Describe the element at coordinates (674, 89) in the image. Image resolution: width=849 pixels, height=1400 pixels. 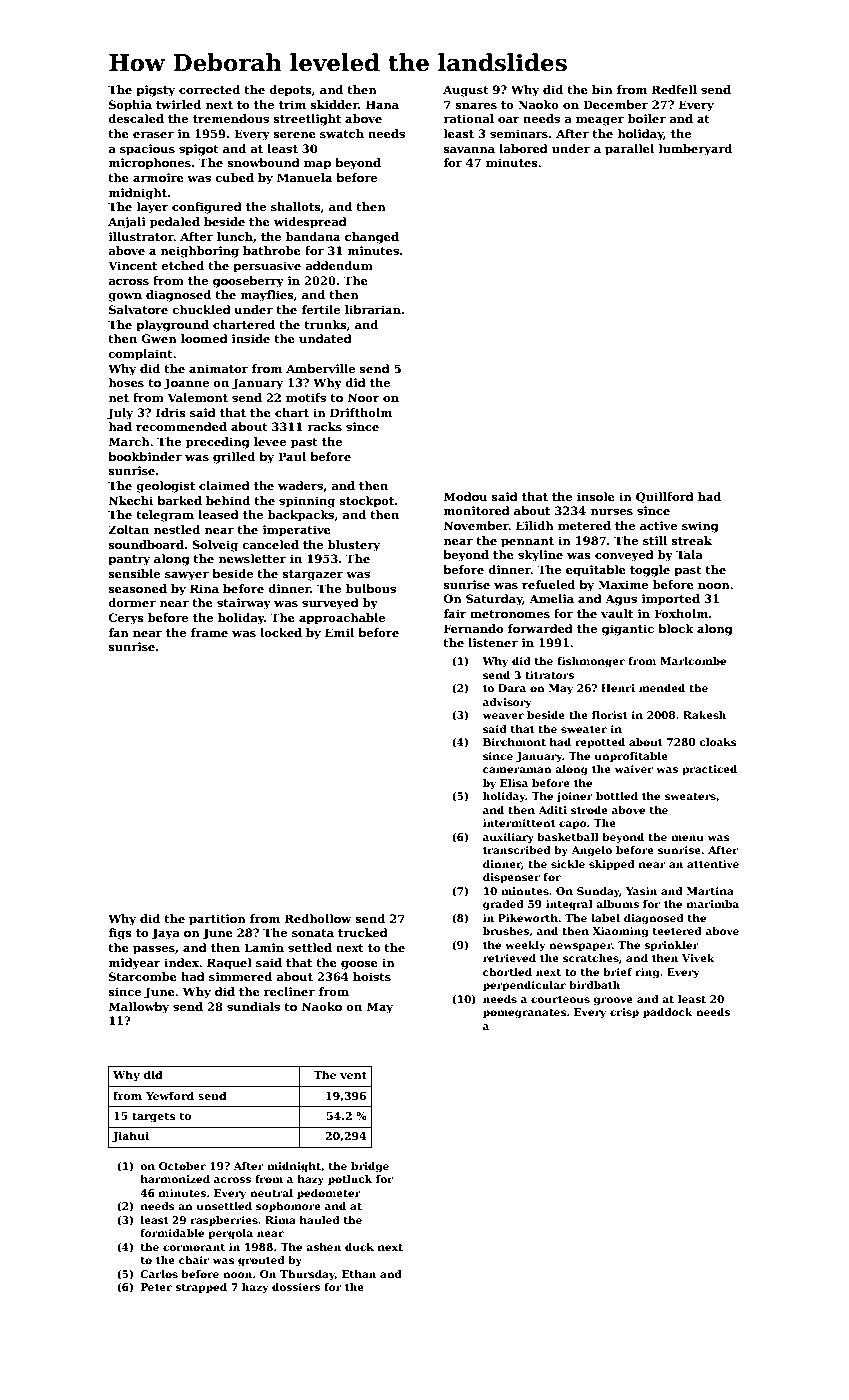
I see `Redfell` at that location.
